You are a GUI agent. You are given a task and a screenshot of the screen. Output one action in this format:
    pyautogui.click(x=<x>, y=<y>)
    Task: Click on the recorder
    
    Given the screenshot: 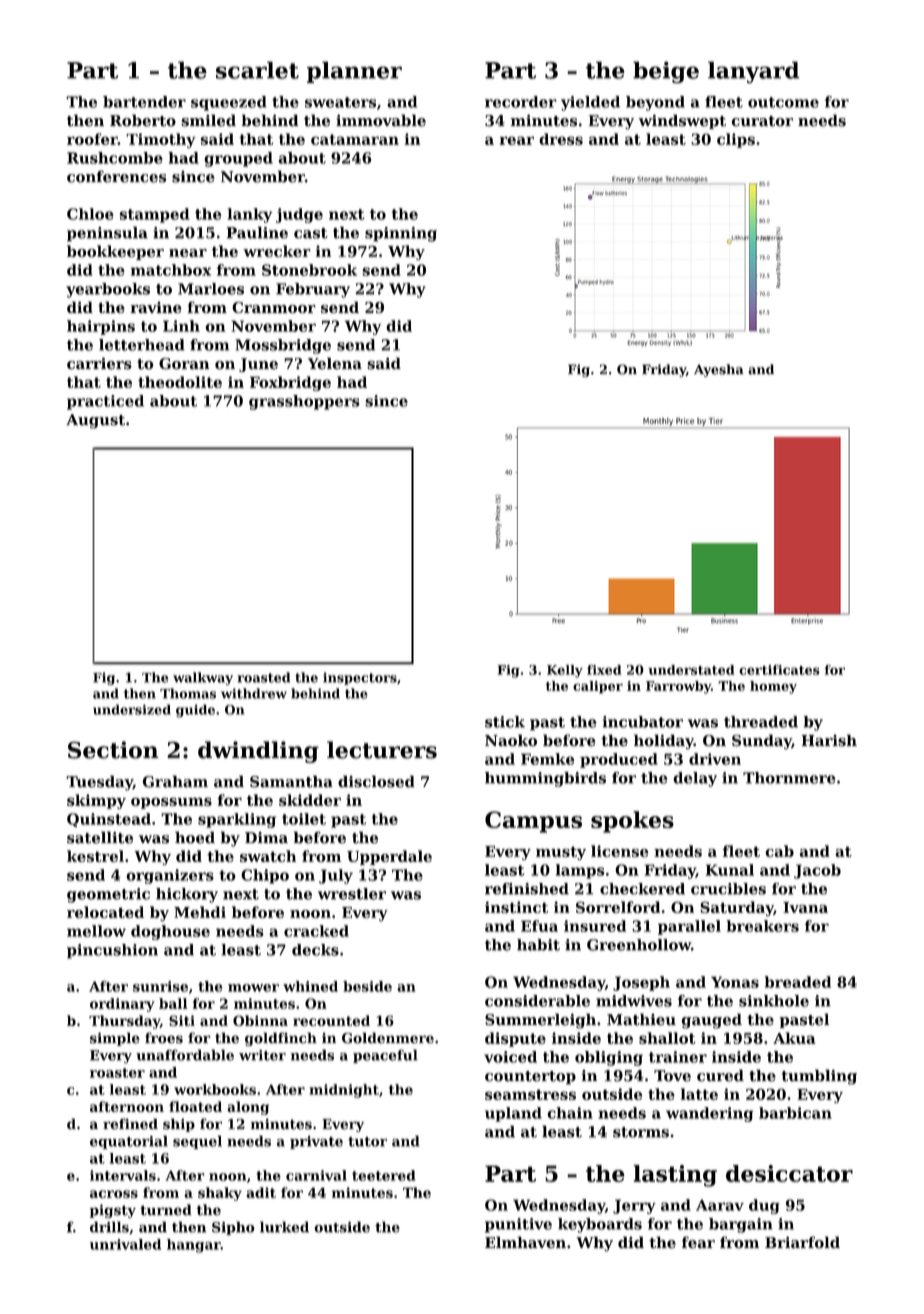 What is the action you would take?
    pyautogui.click(x=521, y=102)
